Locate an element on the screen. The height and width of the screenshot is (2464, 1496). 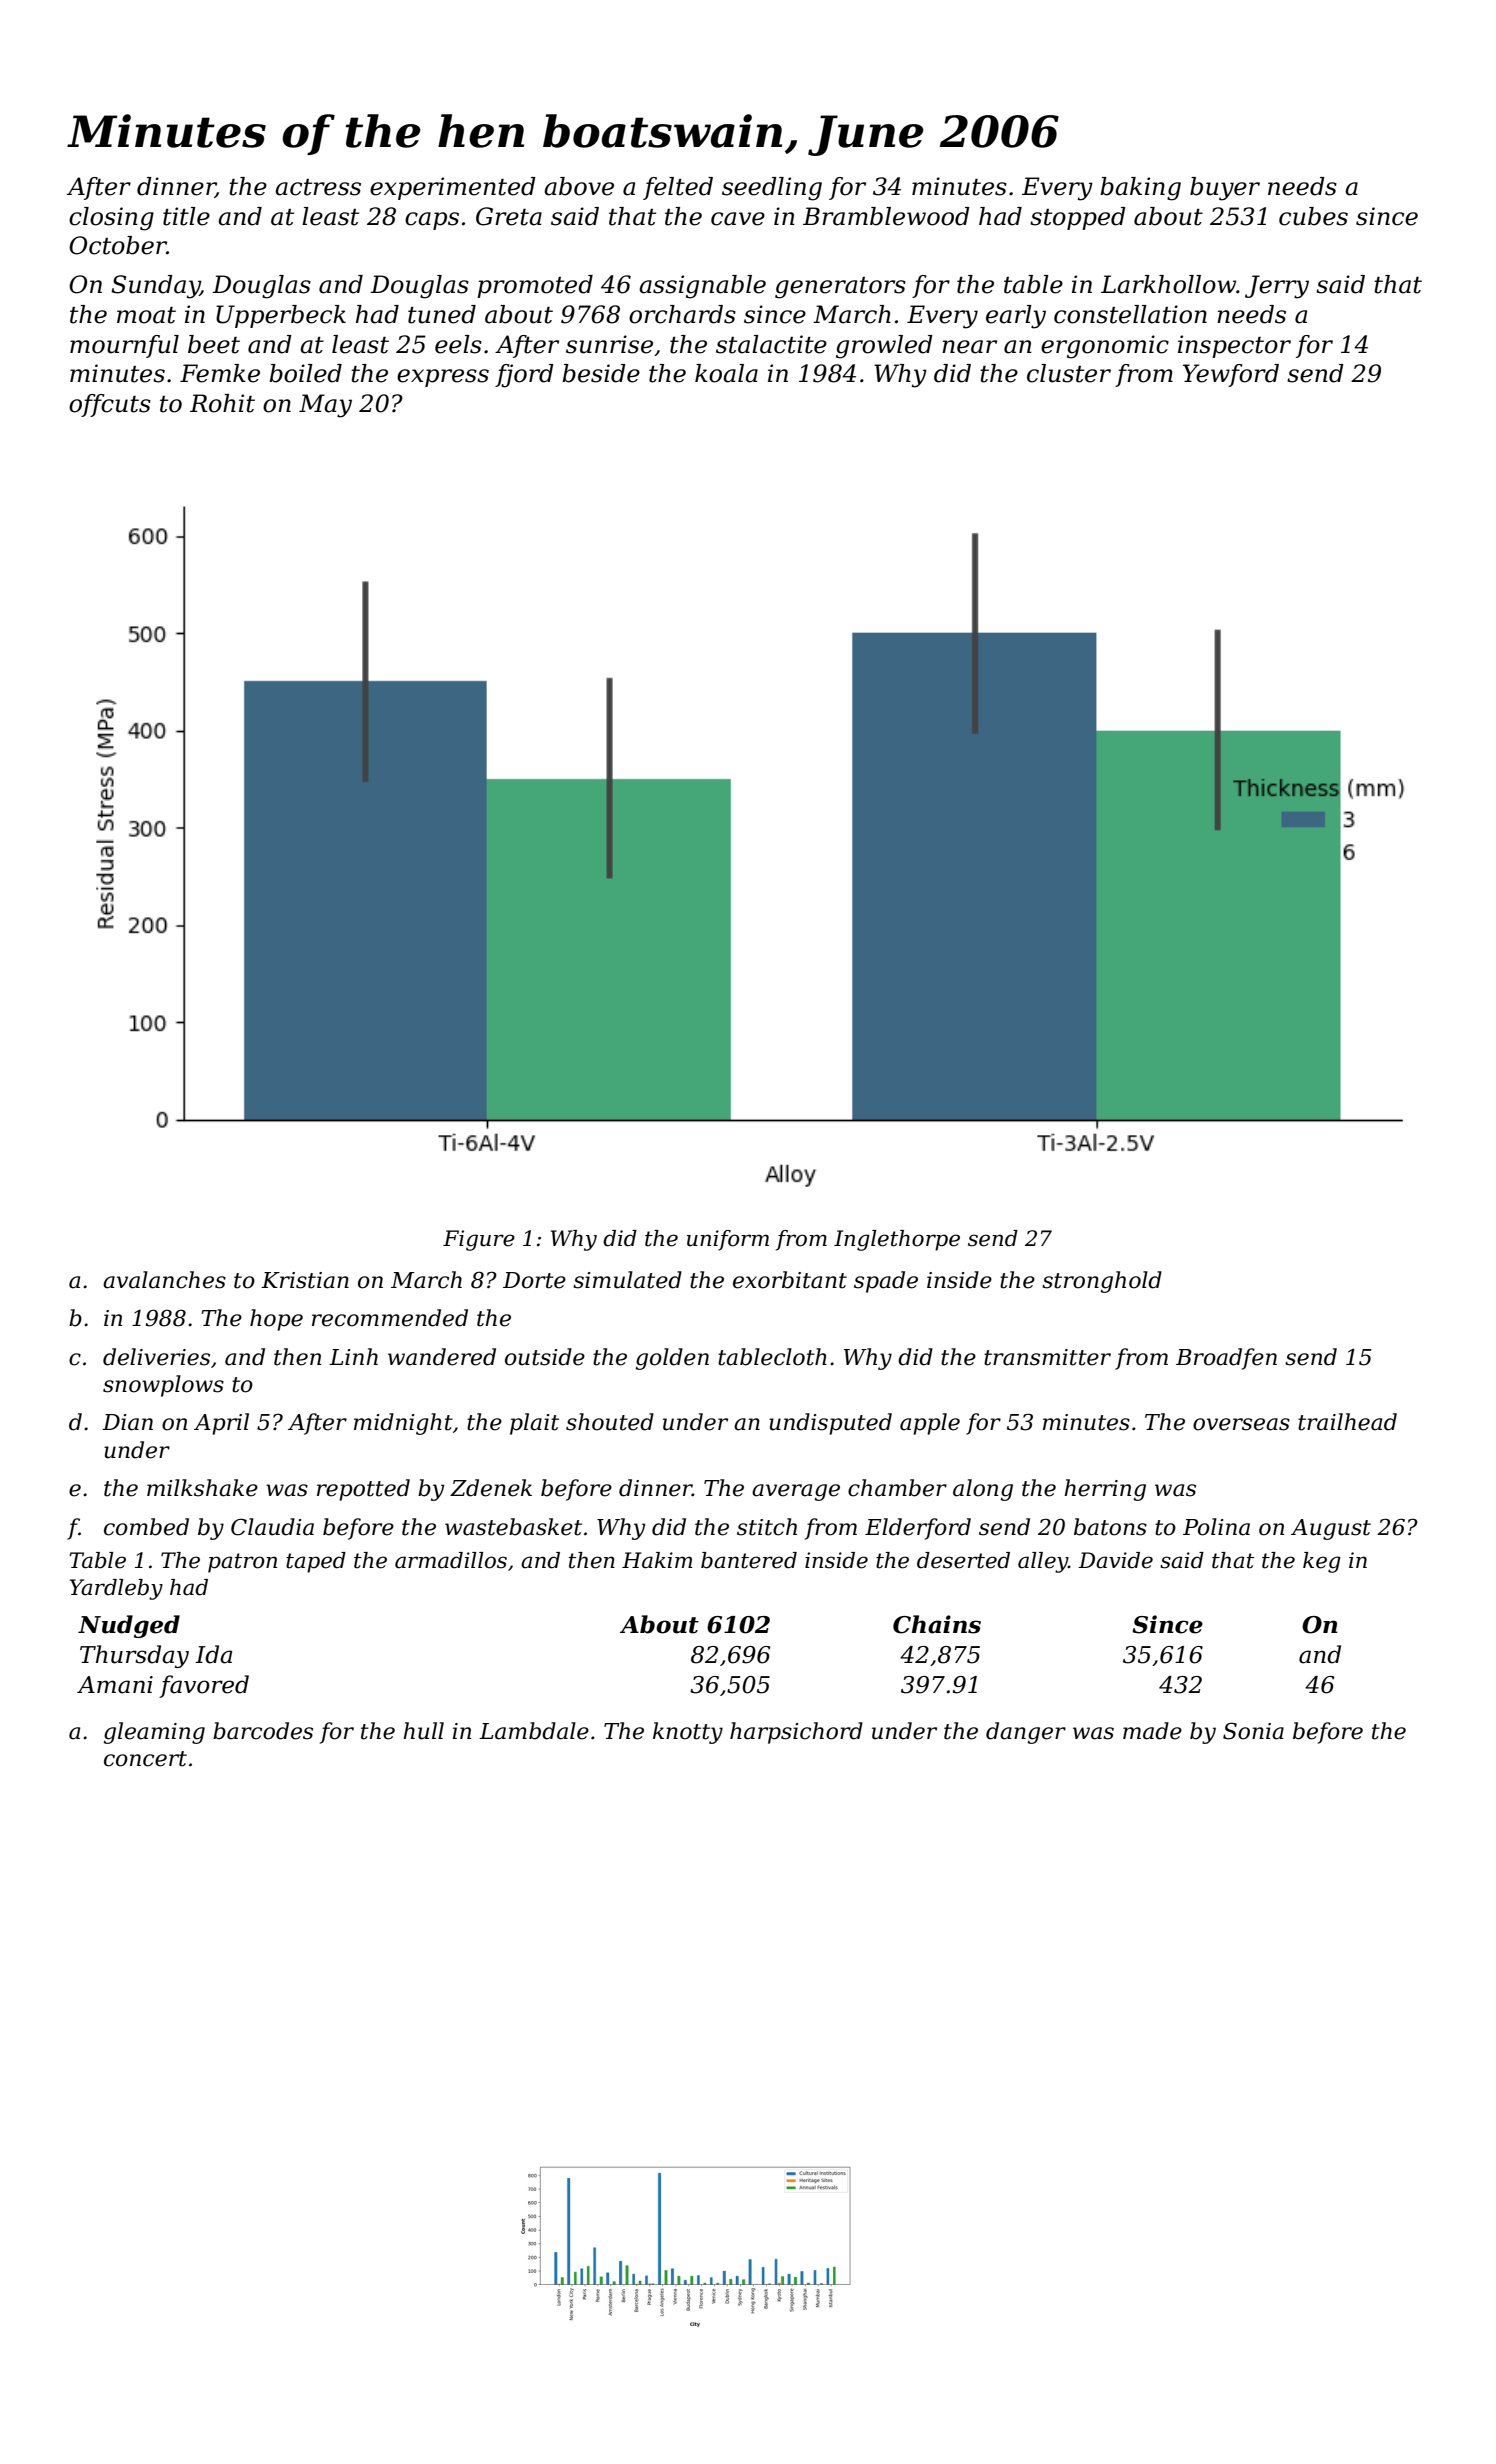
Amani is located at coordinates (115, 1685).
